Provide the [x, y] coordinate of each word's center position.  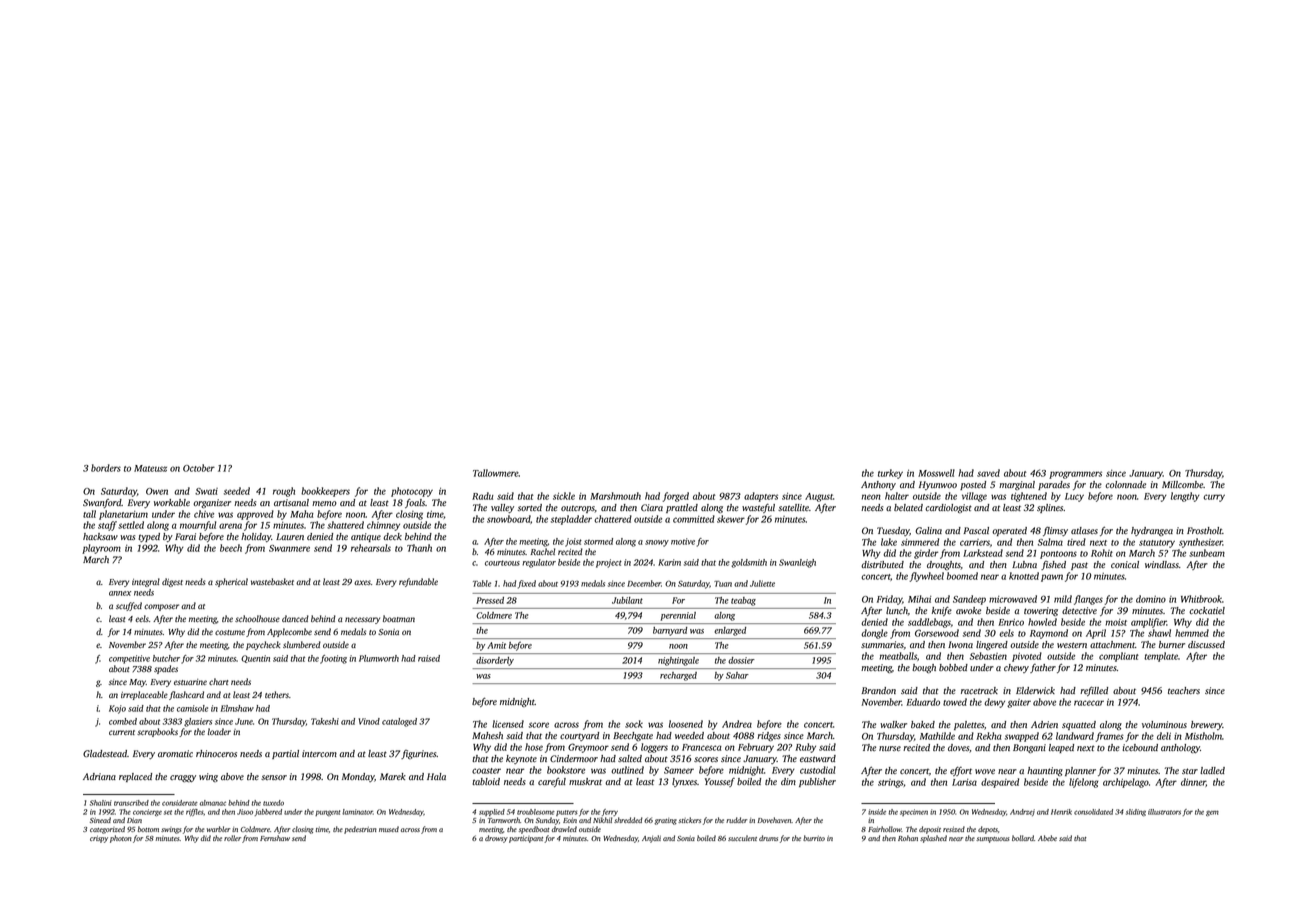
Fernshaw [275, 838]
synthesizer [1201, 543]
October [199, 468]
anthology [1180, 748]
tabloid [486, 781]
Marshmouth [615, 496]
